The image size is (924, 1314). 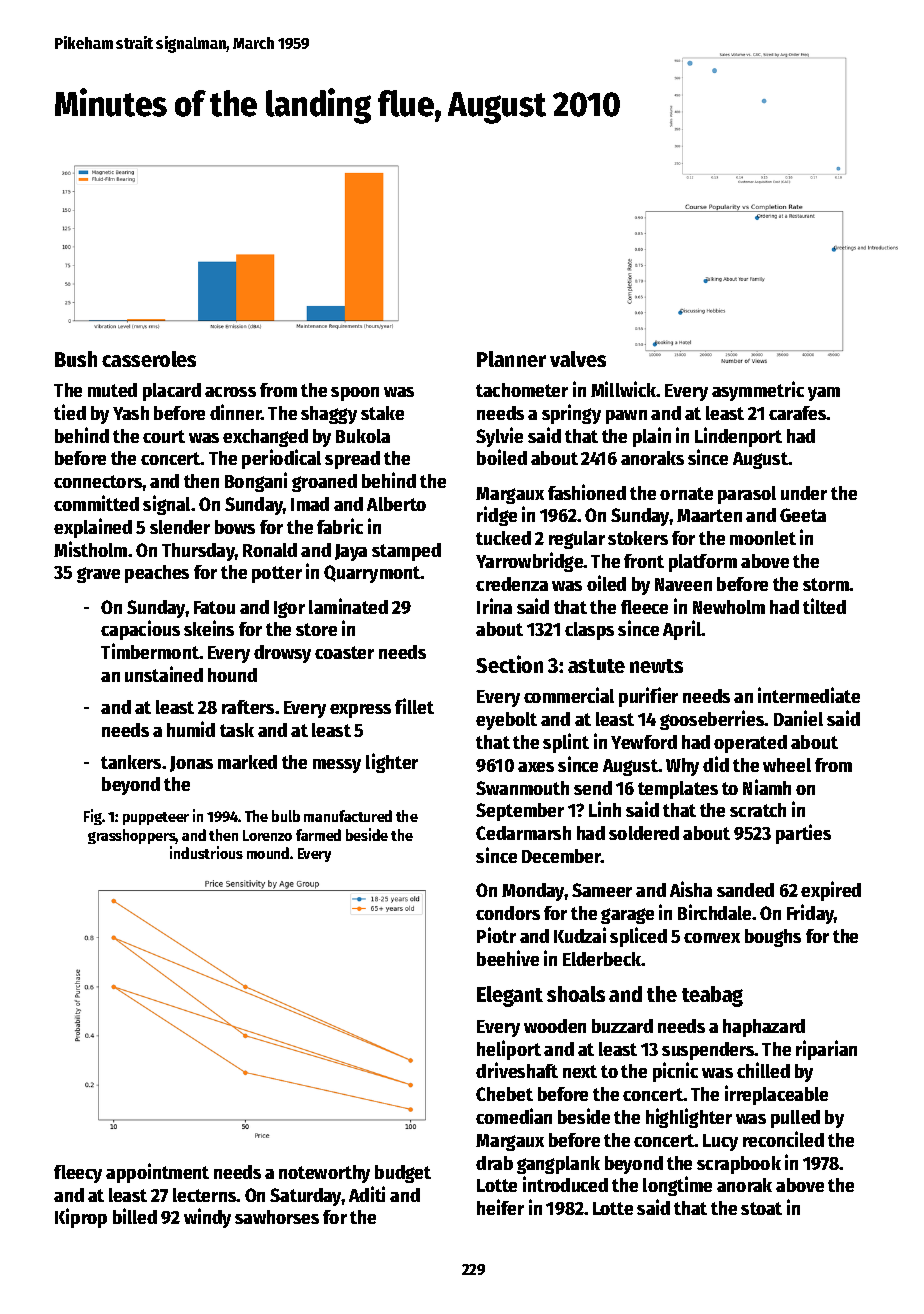 I want to click on laminated, so click(x=348, y=606).
